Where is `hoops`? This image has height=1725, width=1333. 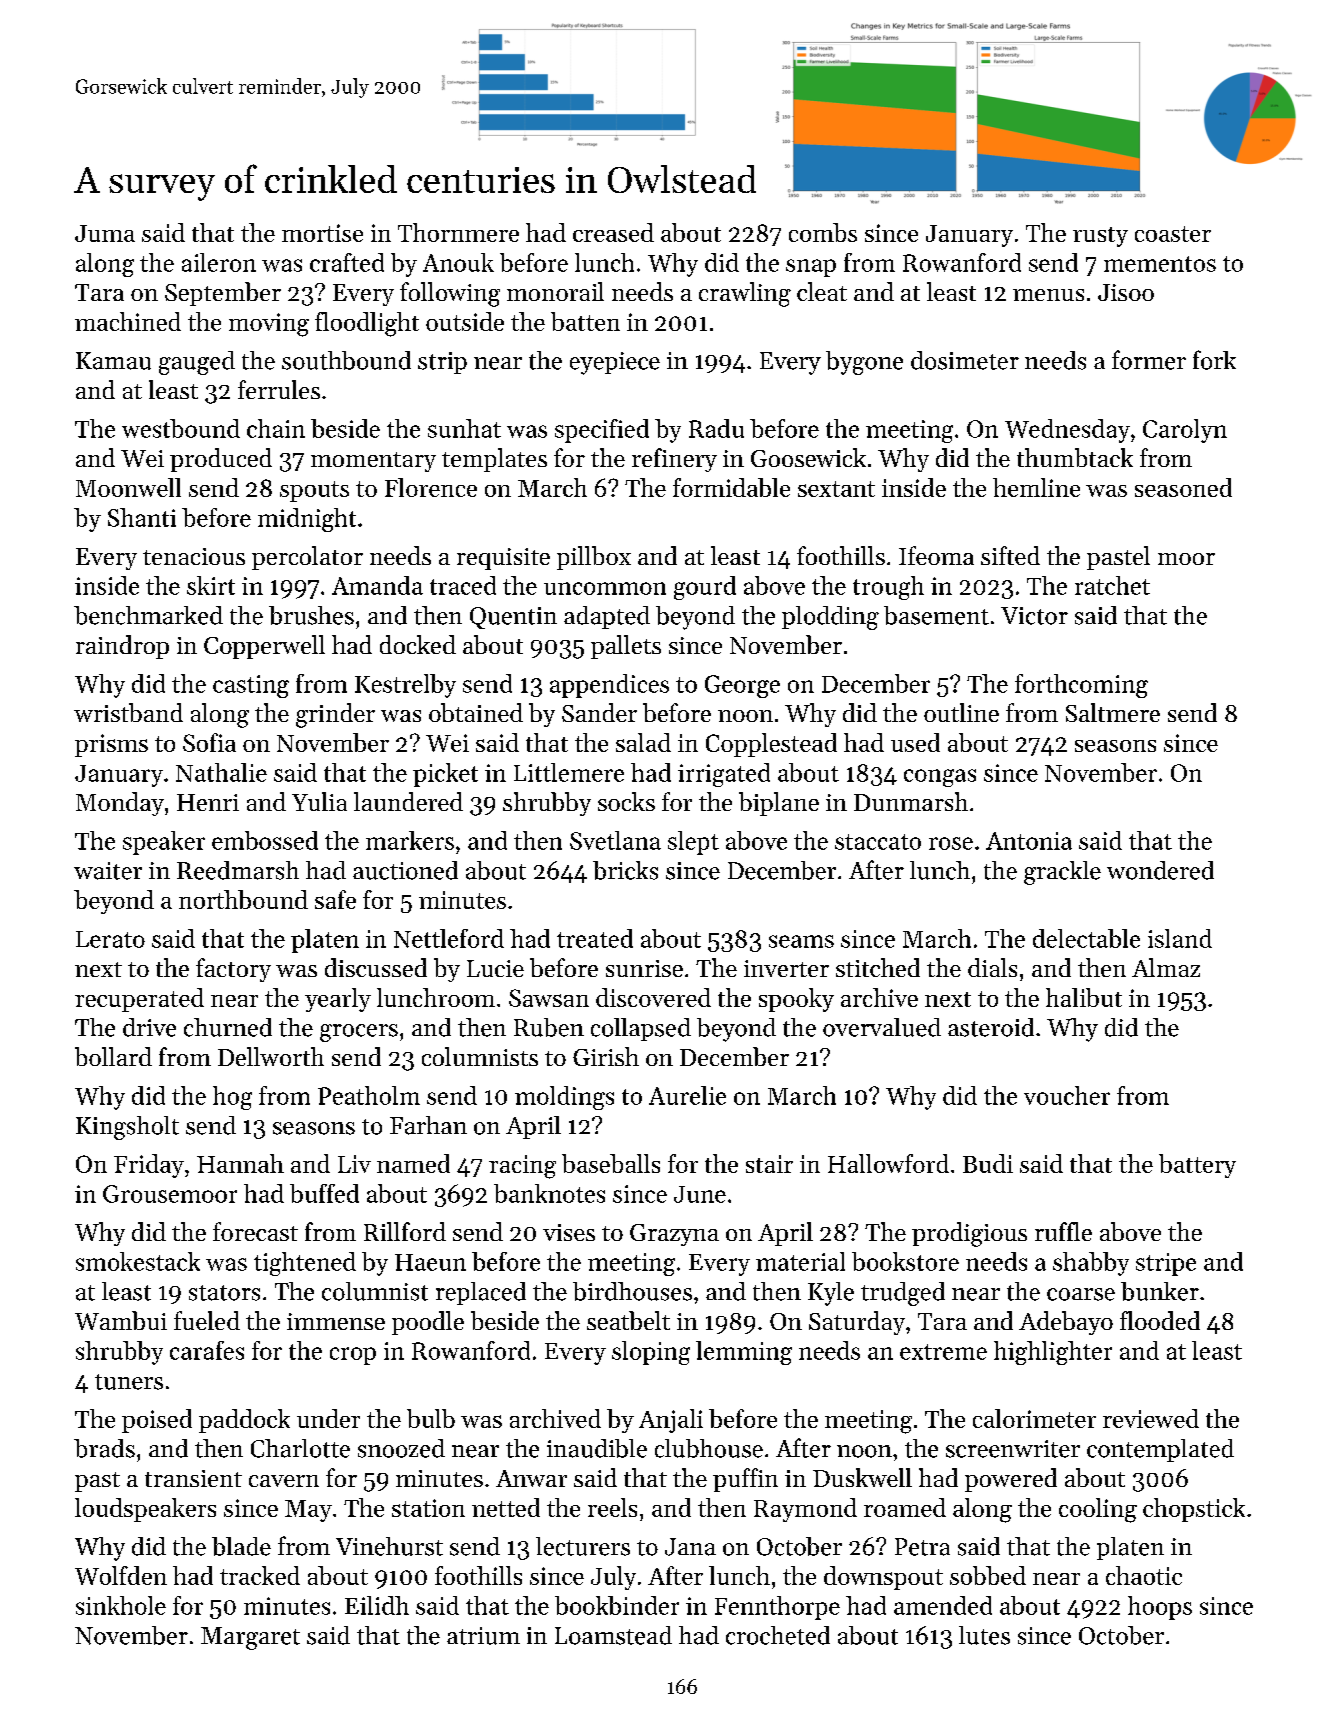
hoops is located at coordinates (1160, 1608).
